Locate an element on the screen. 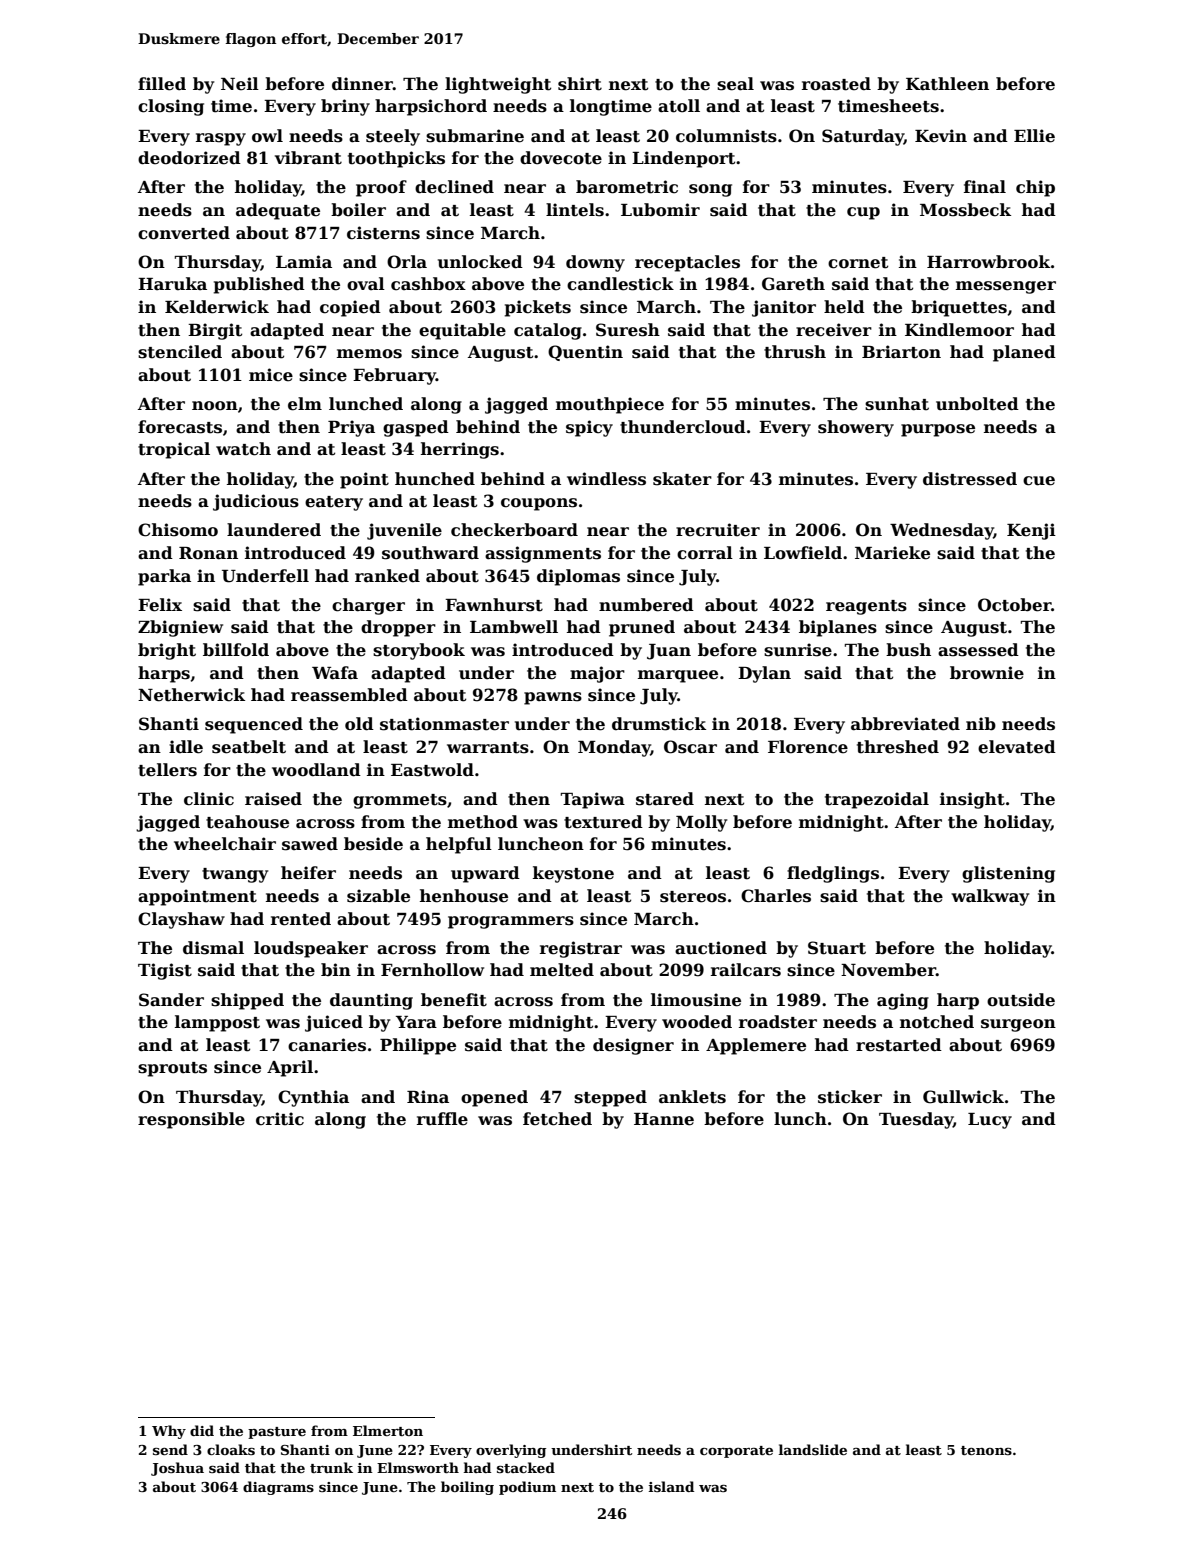 This screenshot has width=1194, height=1546. Lambwell is located at coordinates (514, 627).
